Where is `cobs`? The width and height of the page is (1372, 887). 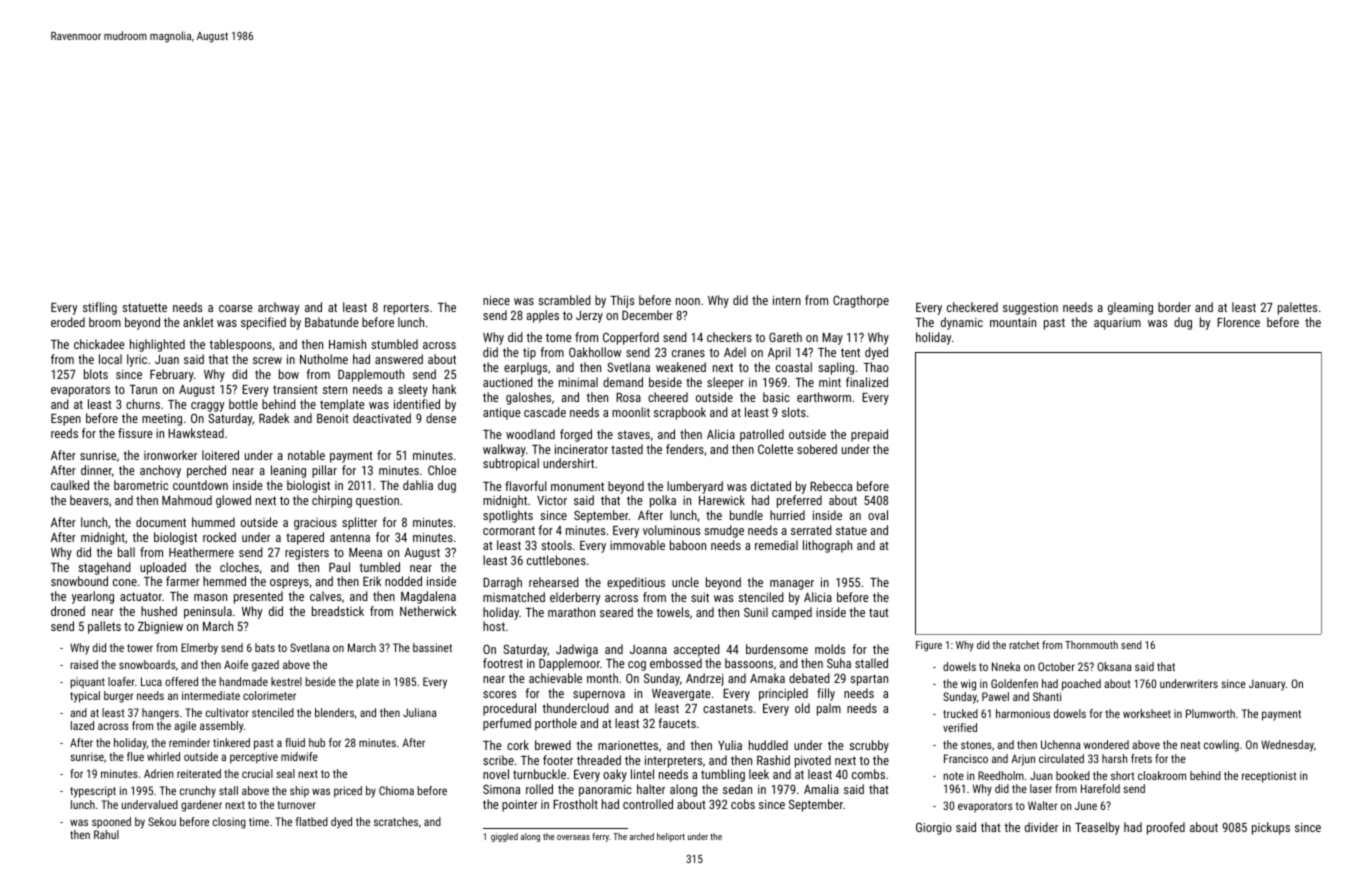 cobs is located at coordinates (743, 804).
